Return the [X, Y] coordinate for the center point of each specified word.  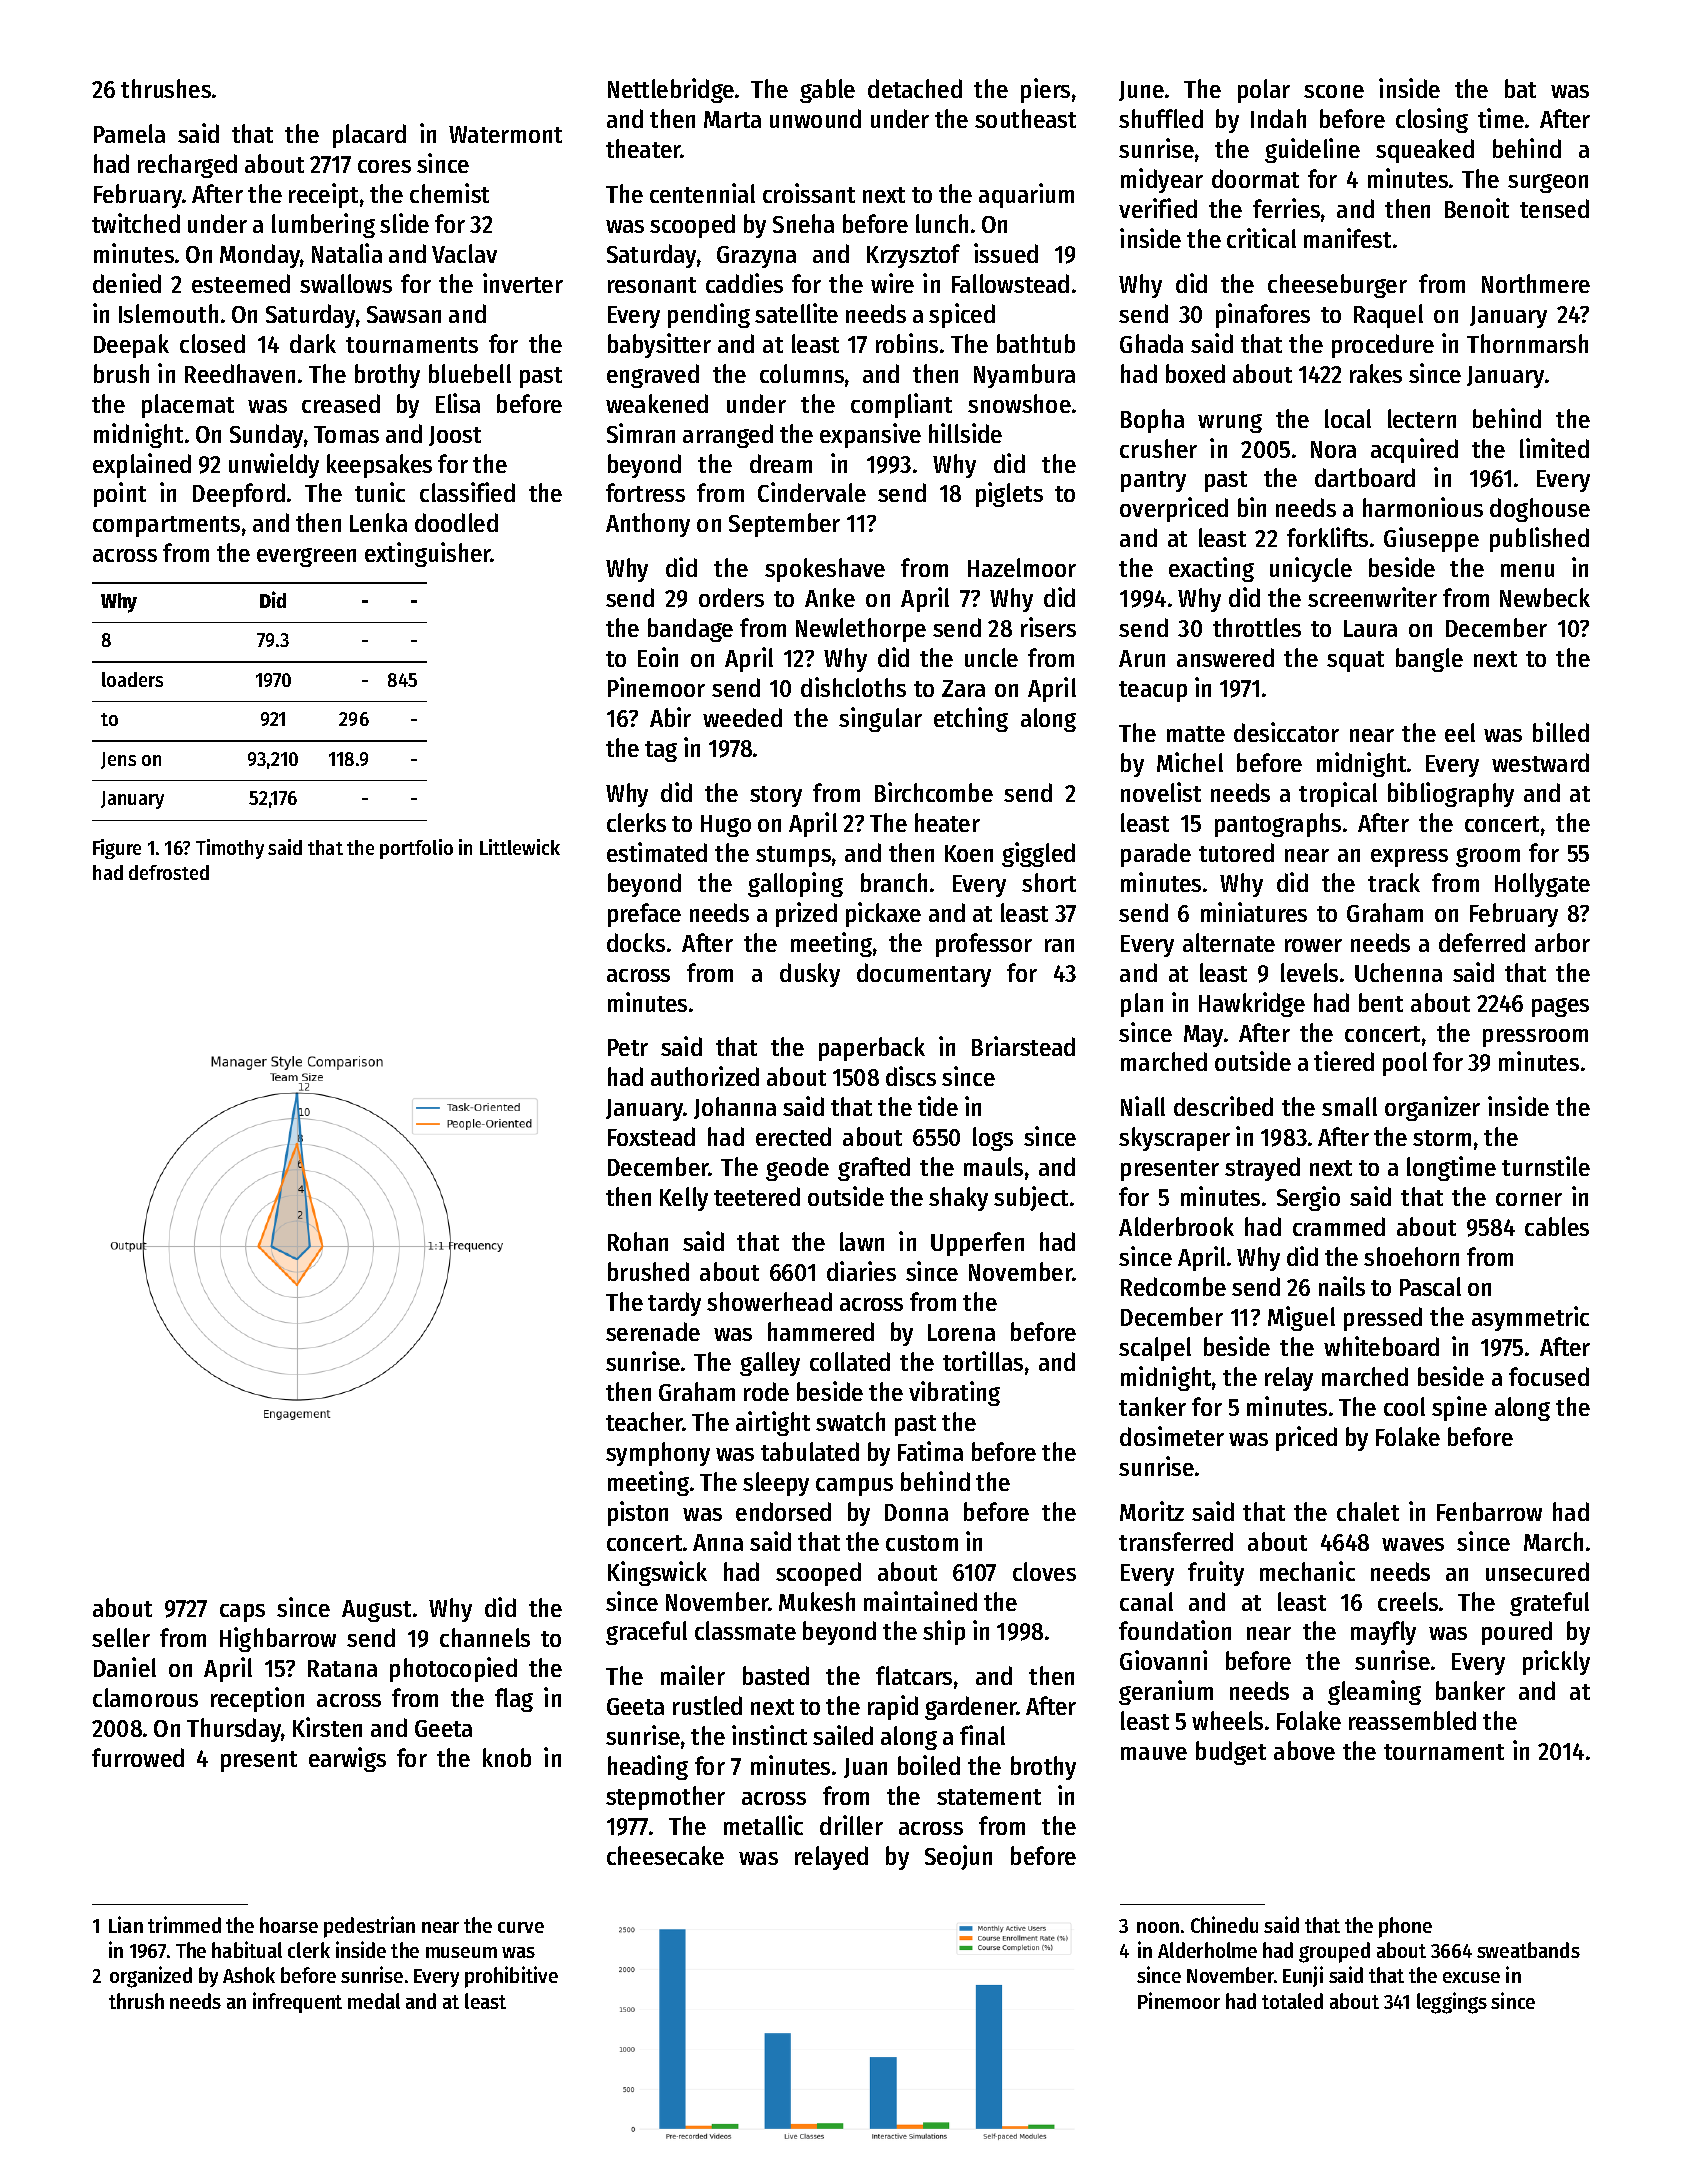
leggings [1452, 2003]
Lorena [961, 1332]
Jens [118, 760]
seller [121, 1637]
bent [1381, 1002]
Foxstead [651, 1136]
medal [374, 2001]
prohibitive [511, 1977]
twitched [136, 223]
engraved [653, 376]
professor [984, 945]
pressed [1383, 1319]
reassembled [1412, 1720]
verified [1158, 208]
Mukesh [817, 1601]
